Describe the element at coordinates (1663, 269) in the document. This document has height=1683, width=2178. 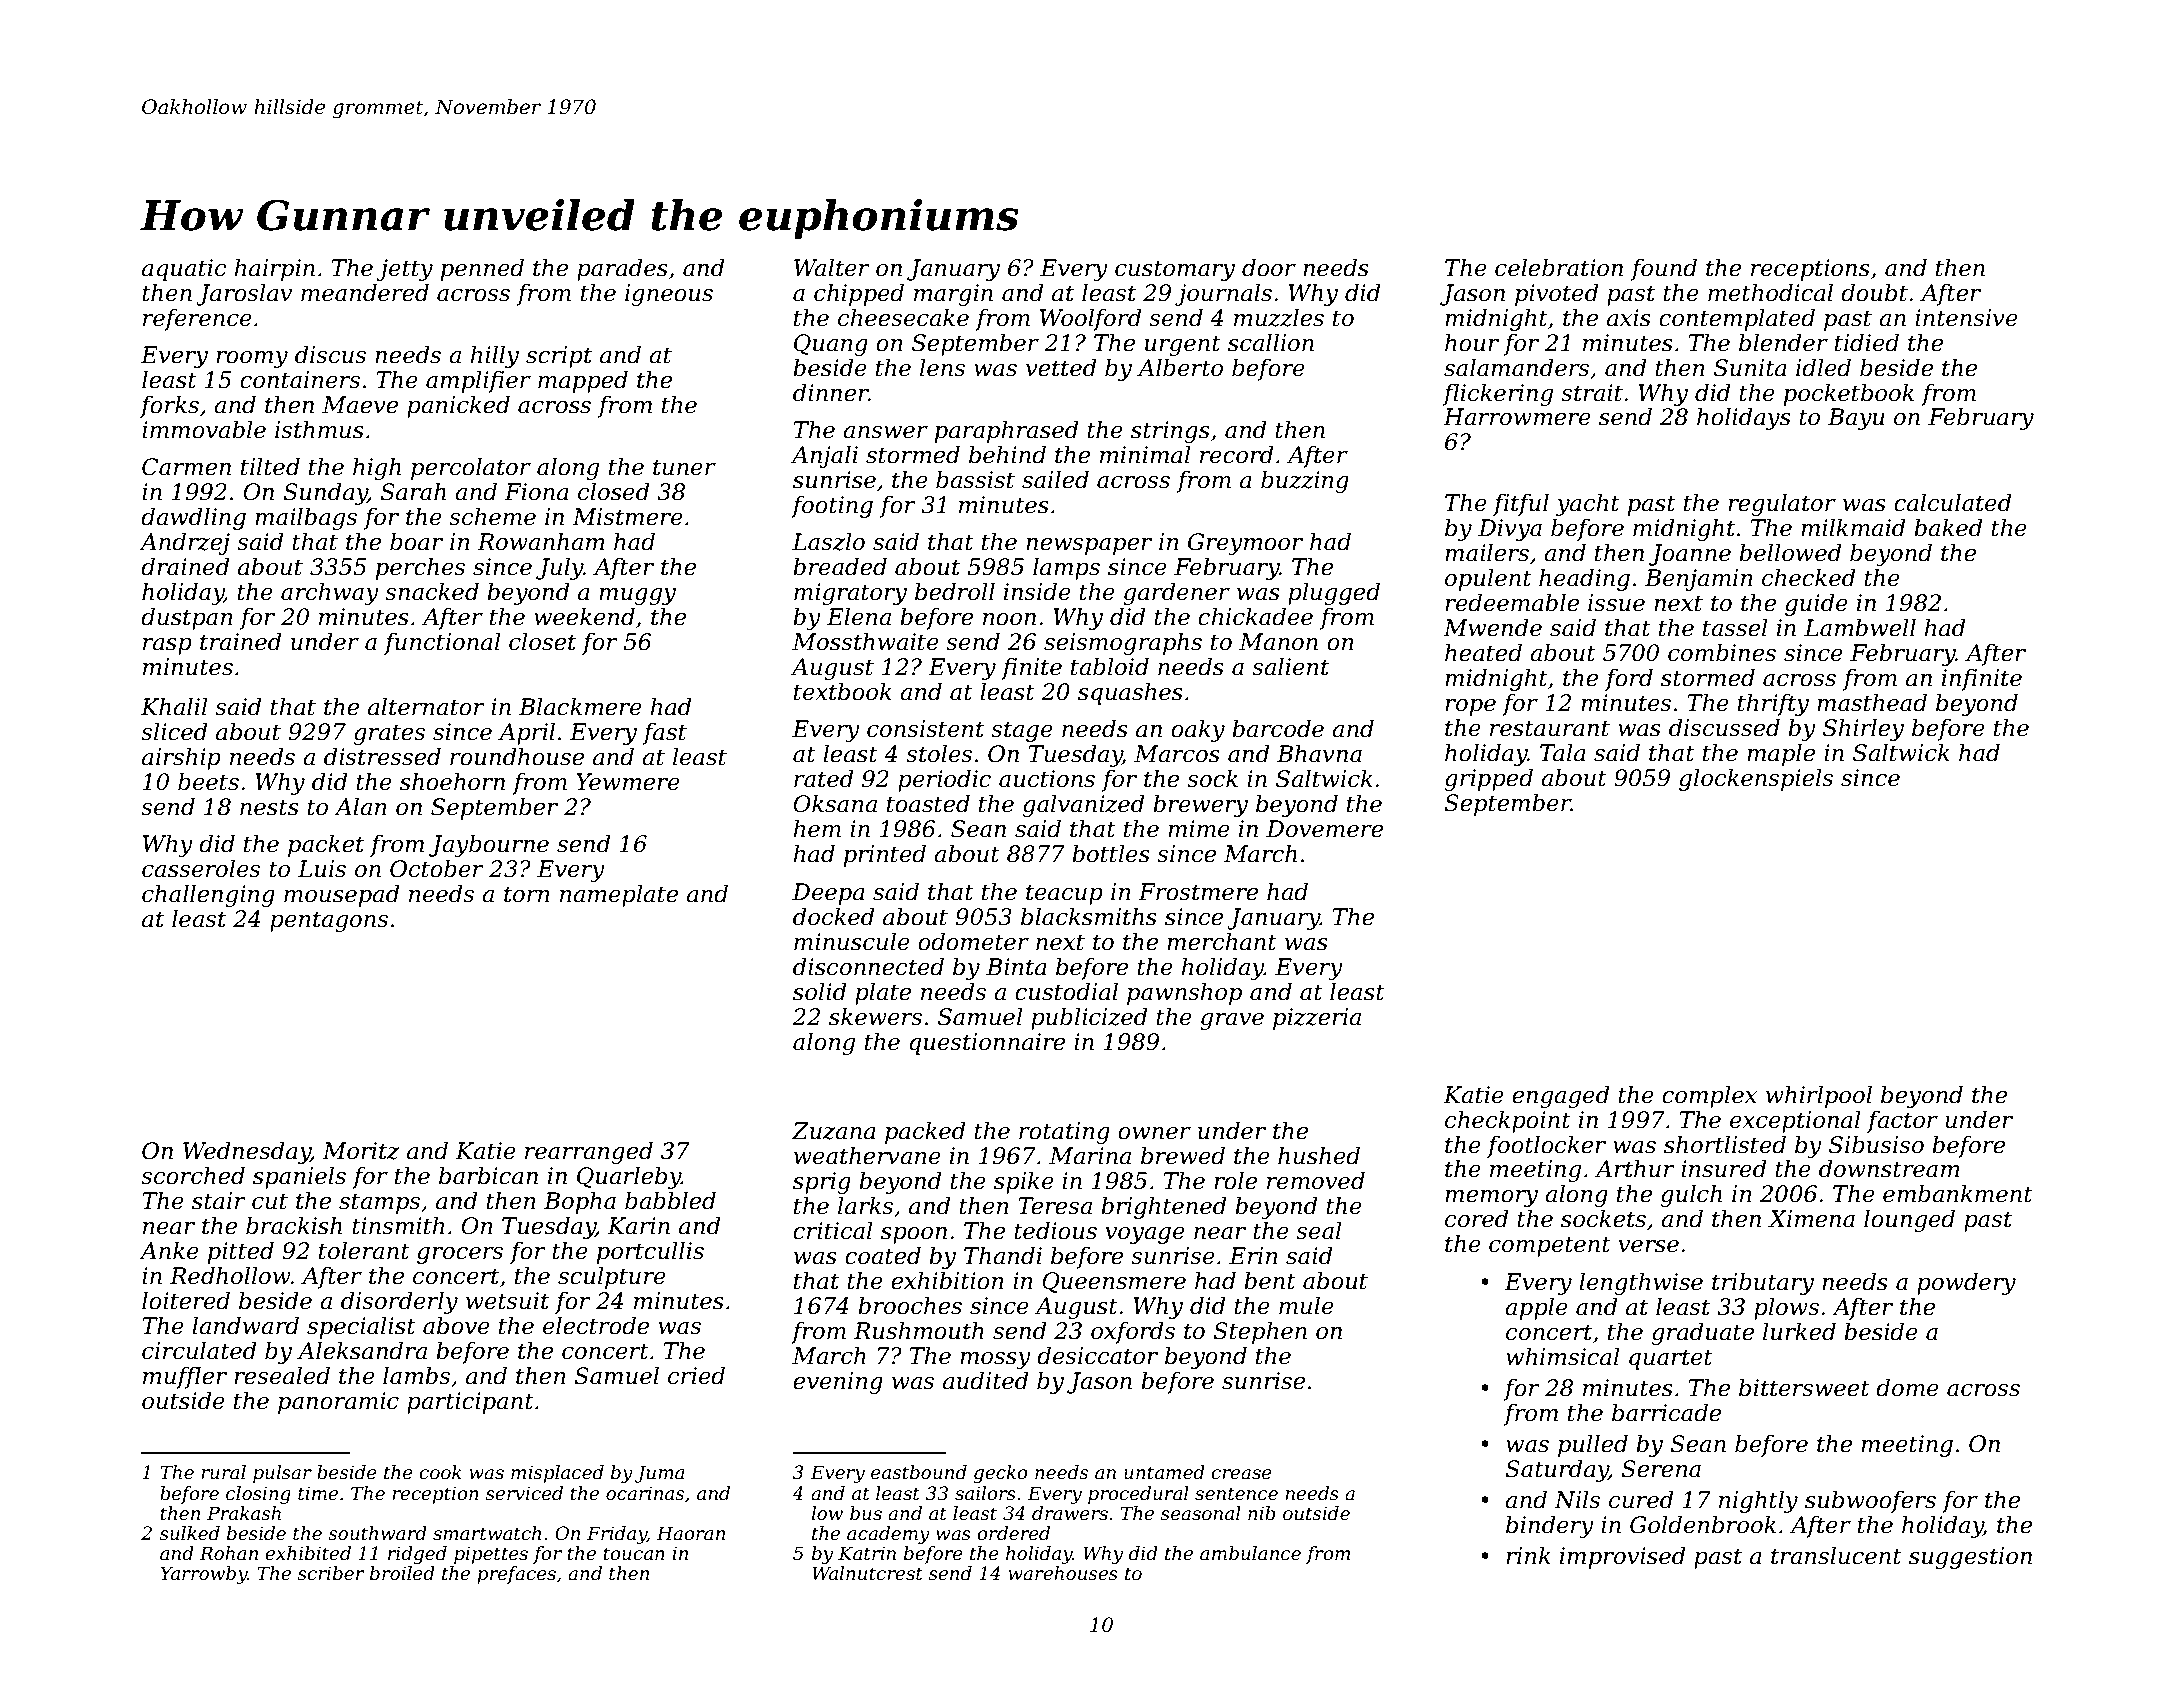
I see `found` at that location.
